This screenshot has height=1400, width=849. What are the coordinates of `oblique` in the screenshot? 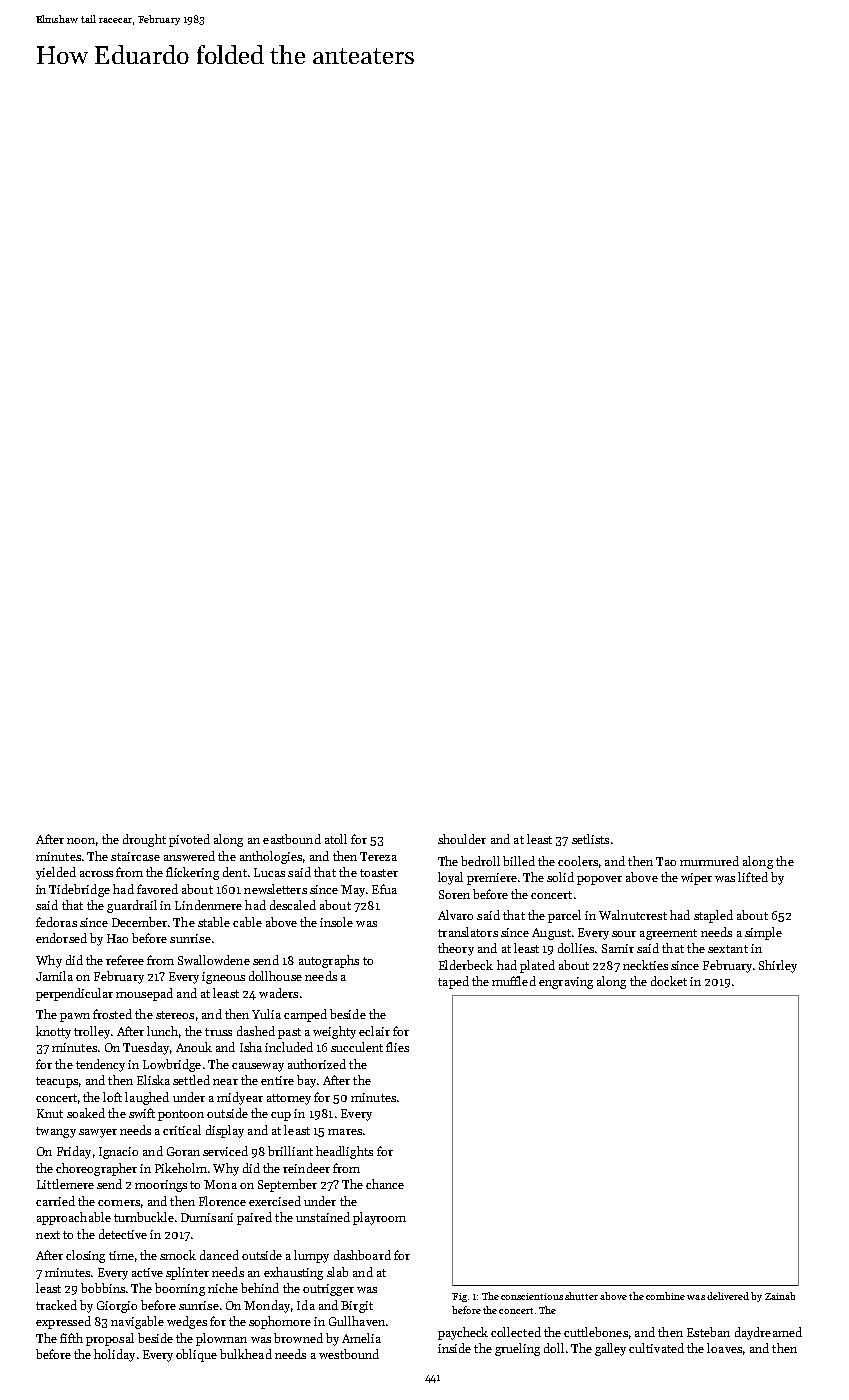 It's located at (196, 1355).
